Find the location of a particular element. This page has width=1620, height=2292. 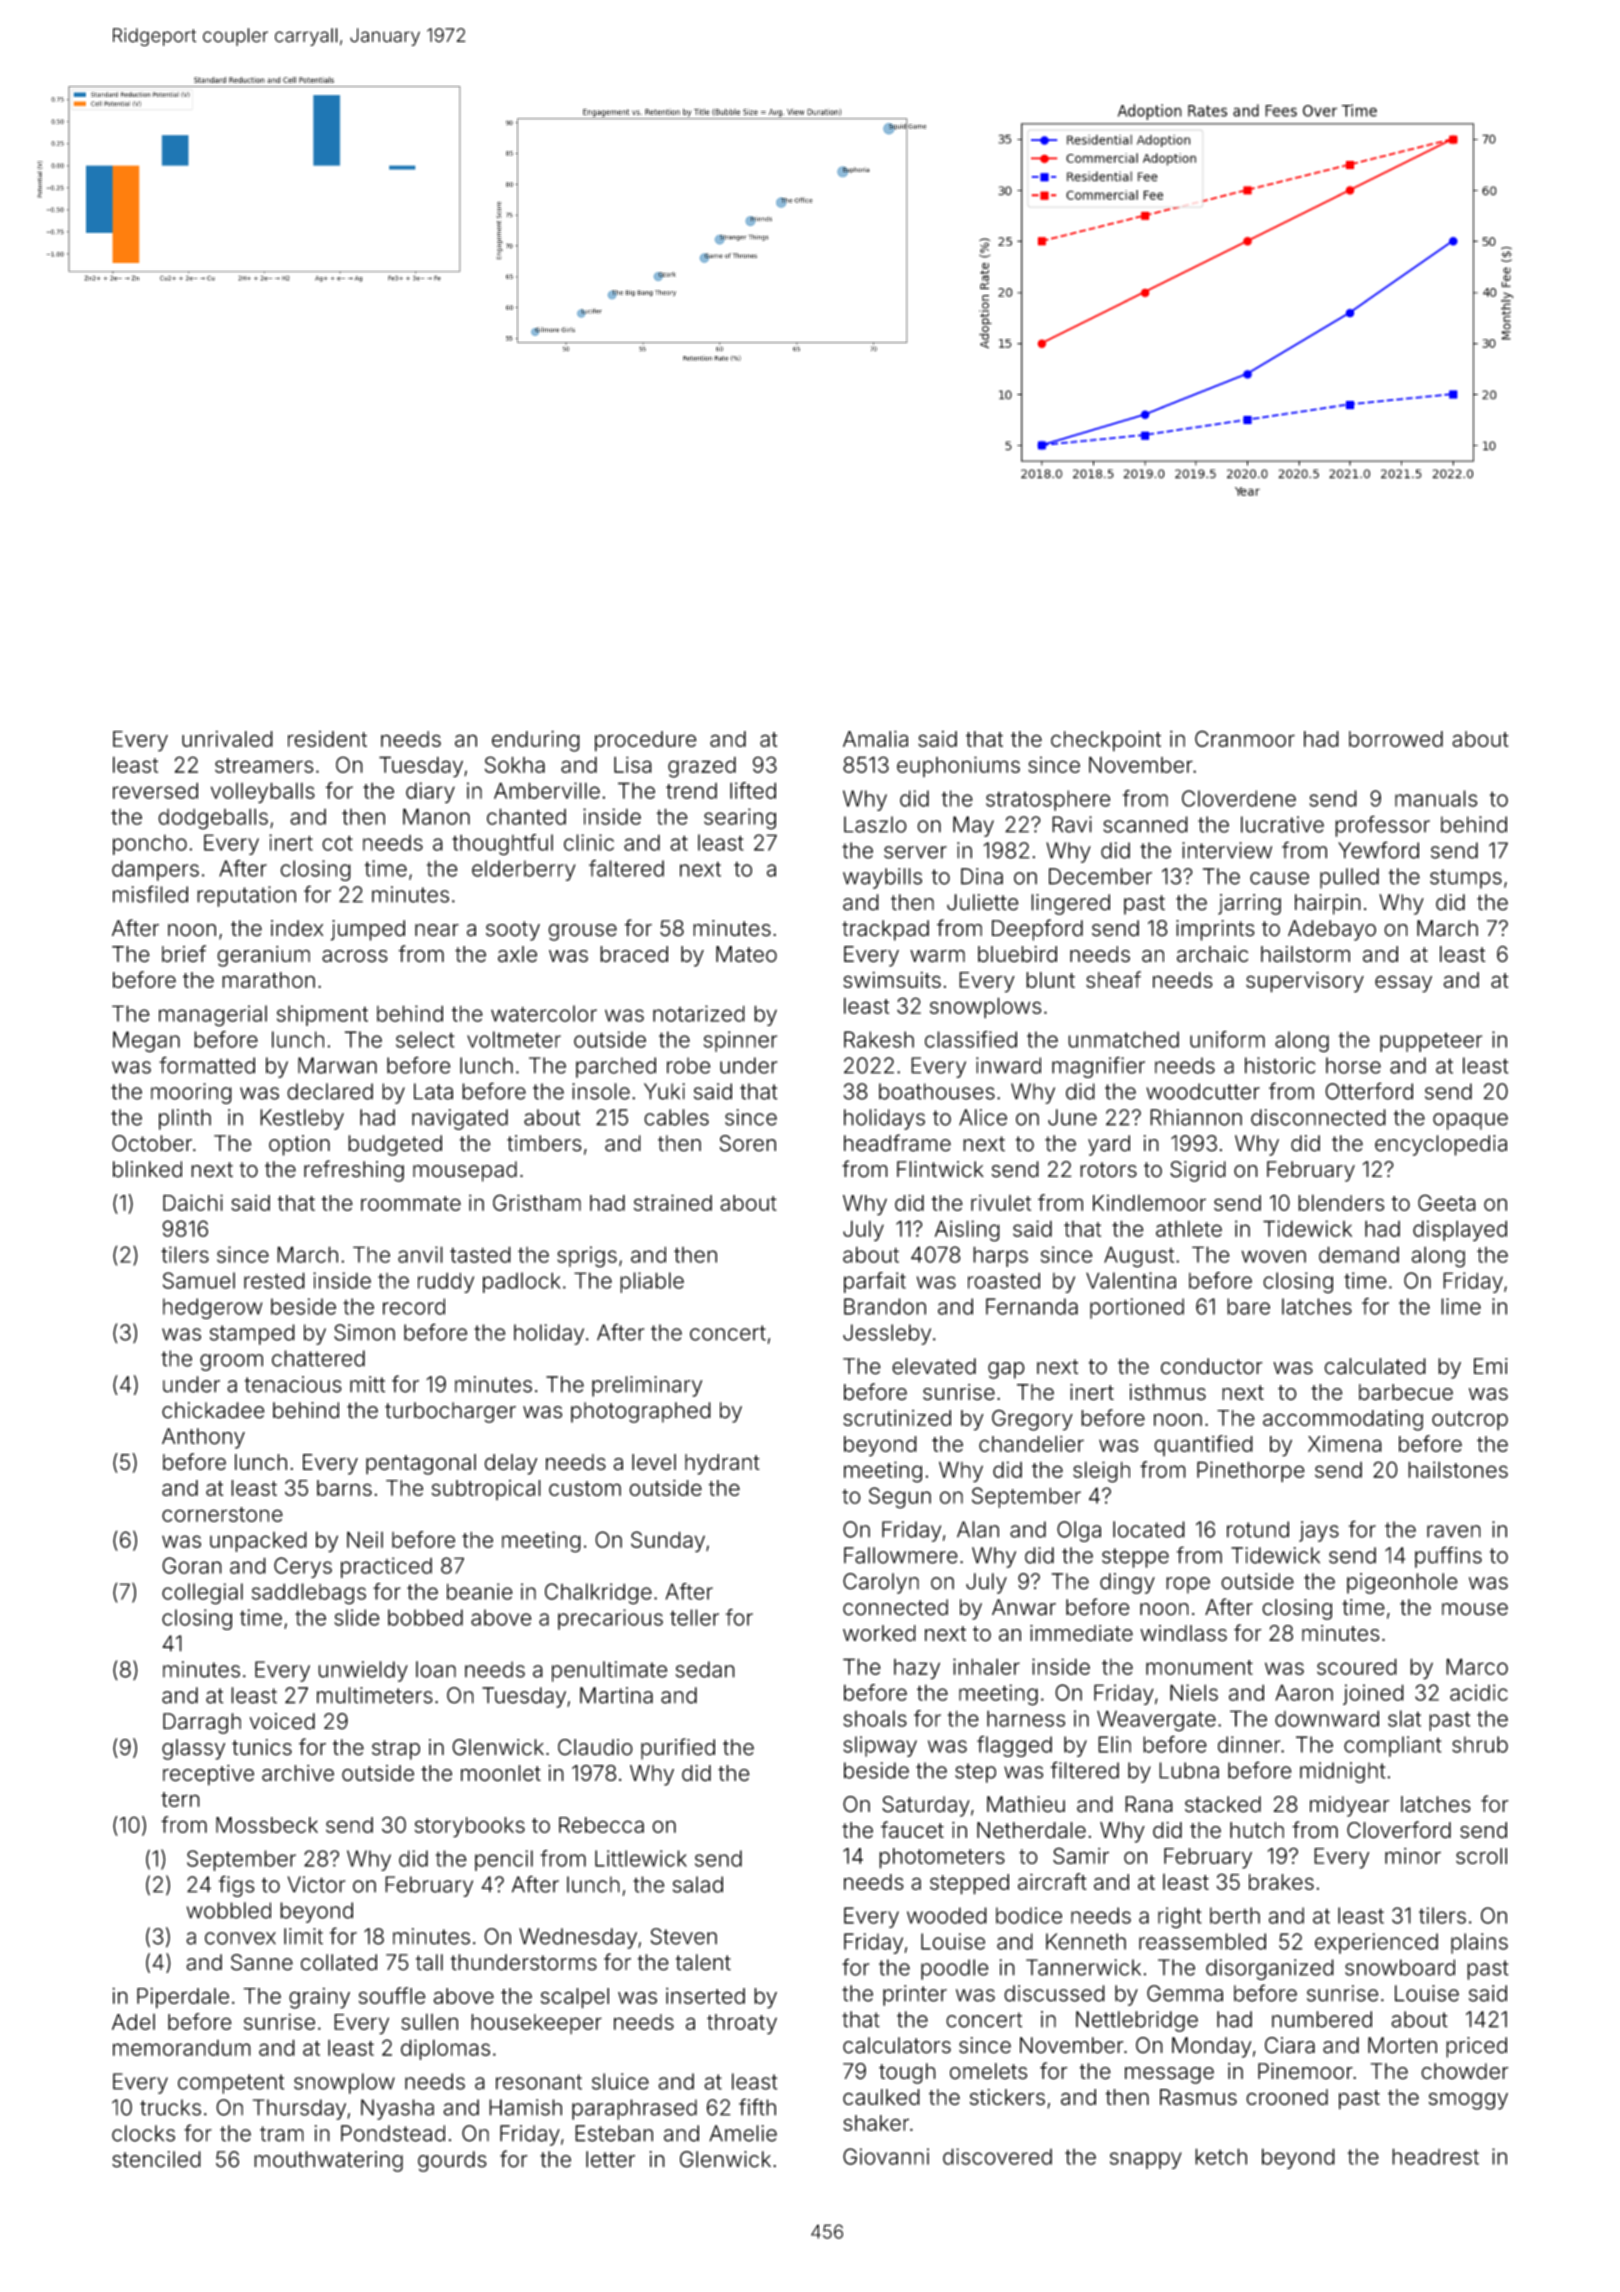

navigated is located at coordinates (460, 1119).
